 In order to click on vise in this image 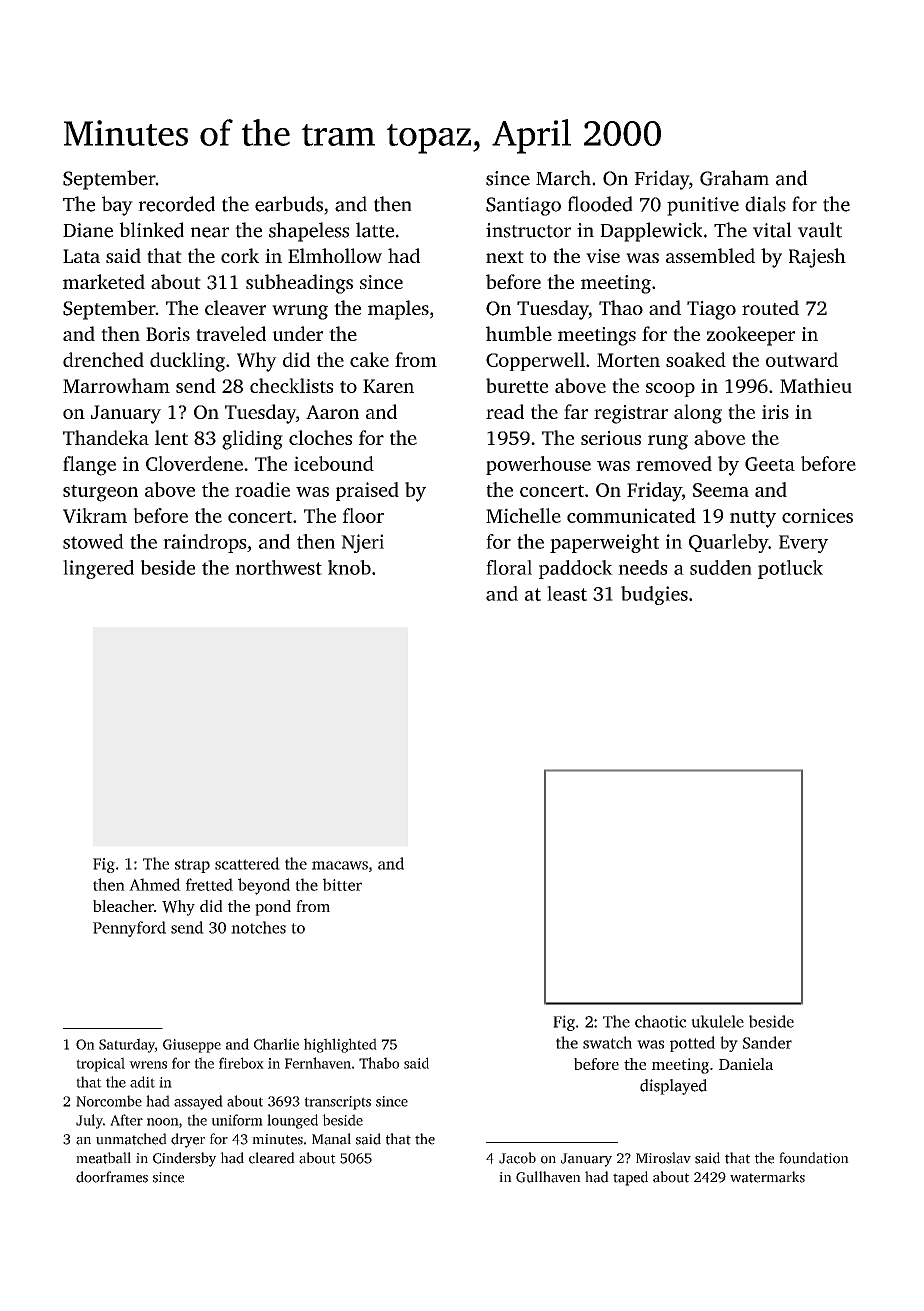, I will do `click(603, 256)`.
